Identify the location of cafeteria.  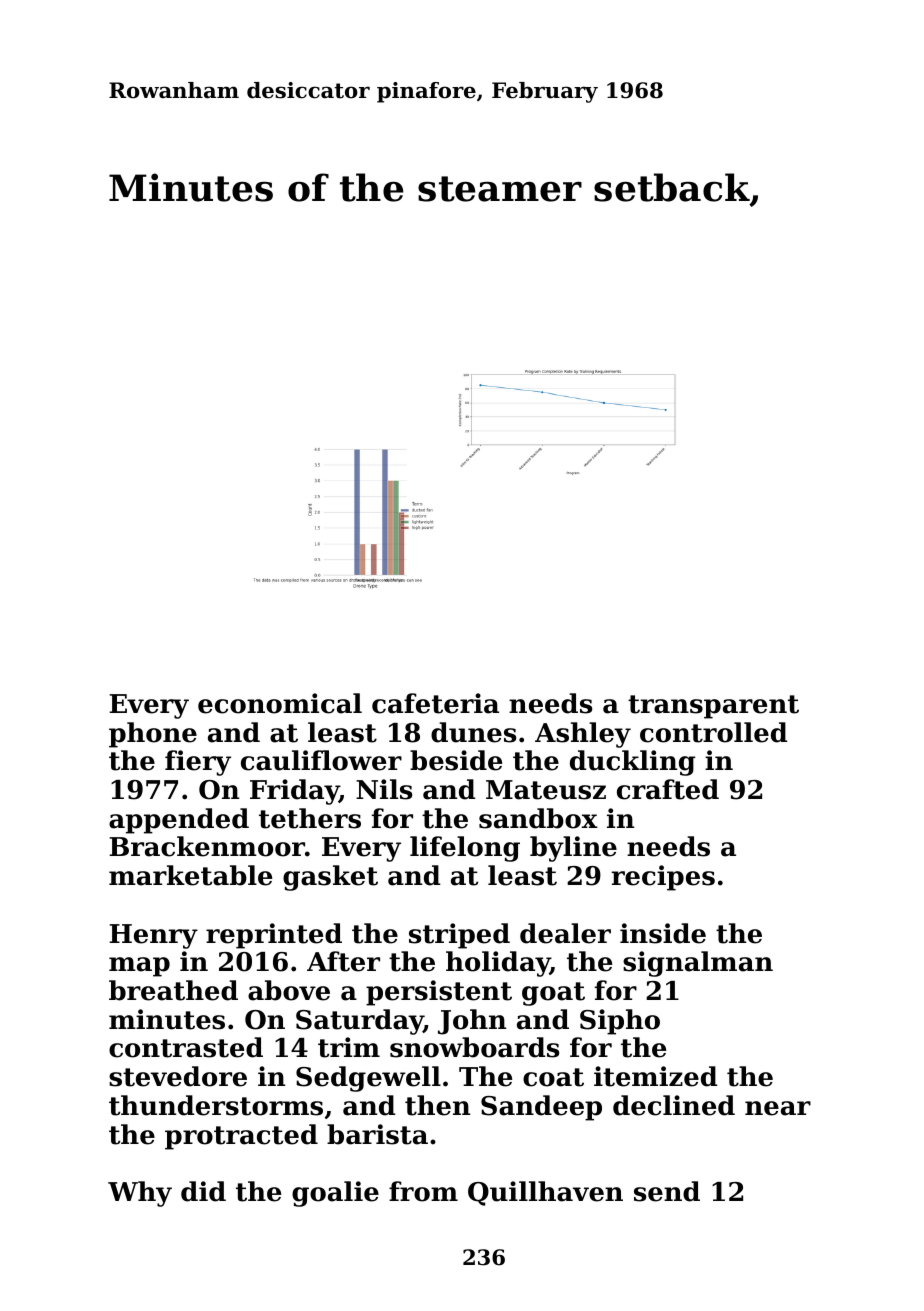
(435, 703).
